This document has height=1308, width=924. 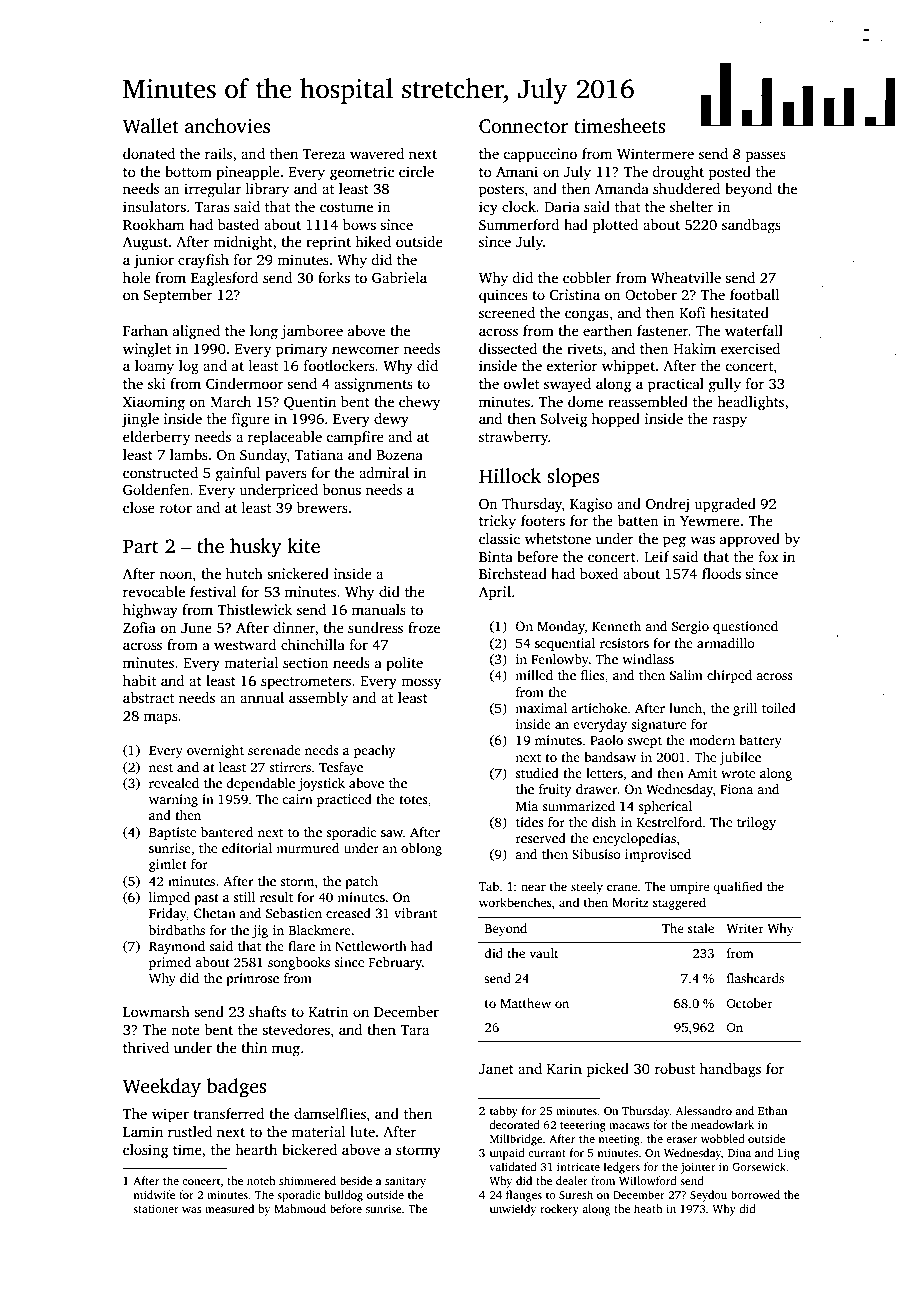 I want to click on circle, so click(x=416, y=171).
